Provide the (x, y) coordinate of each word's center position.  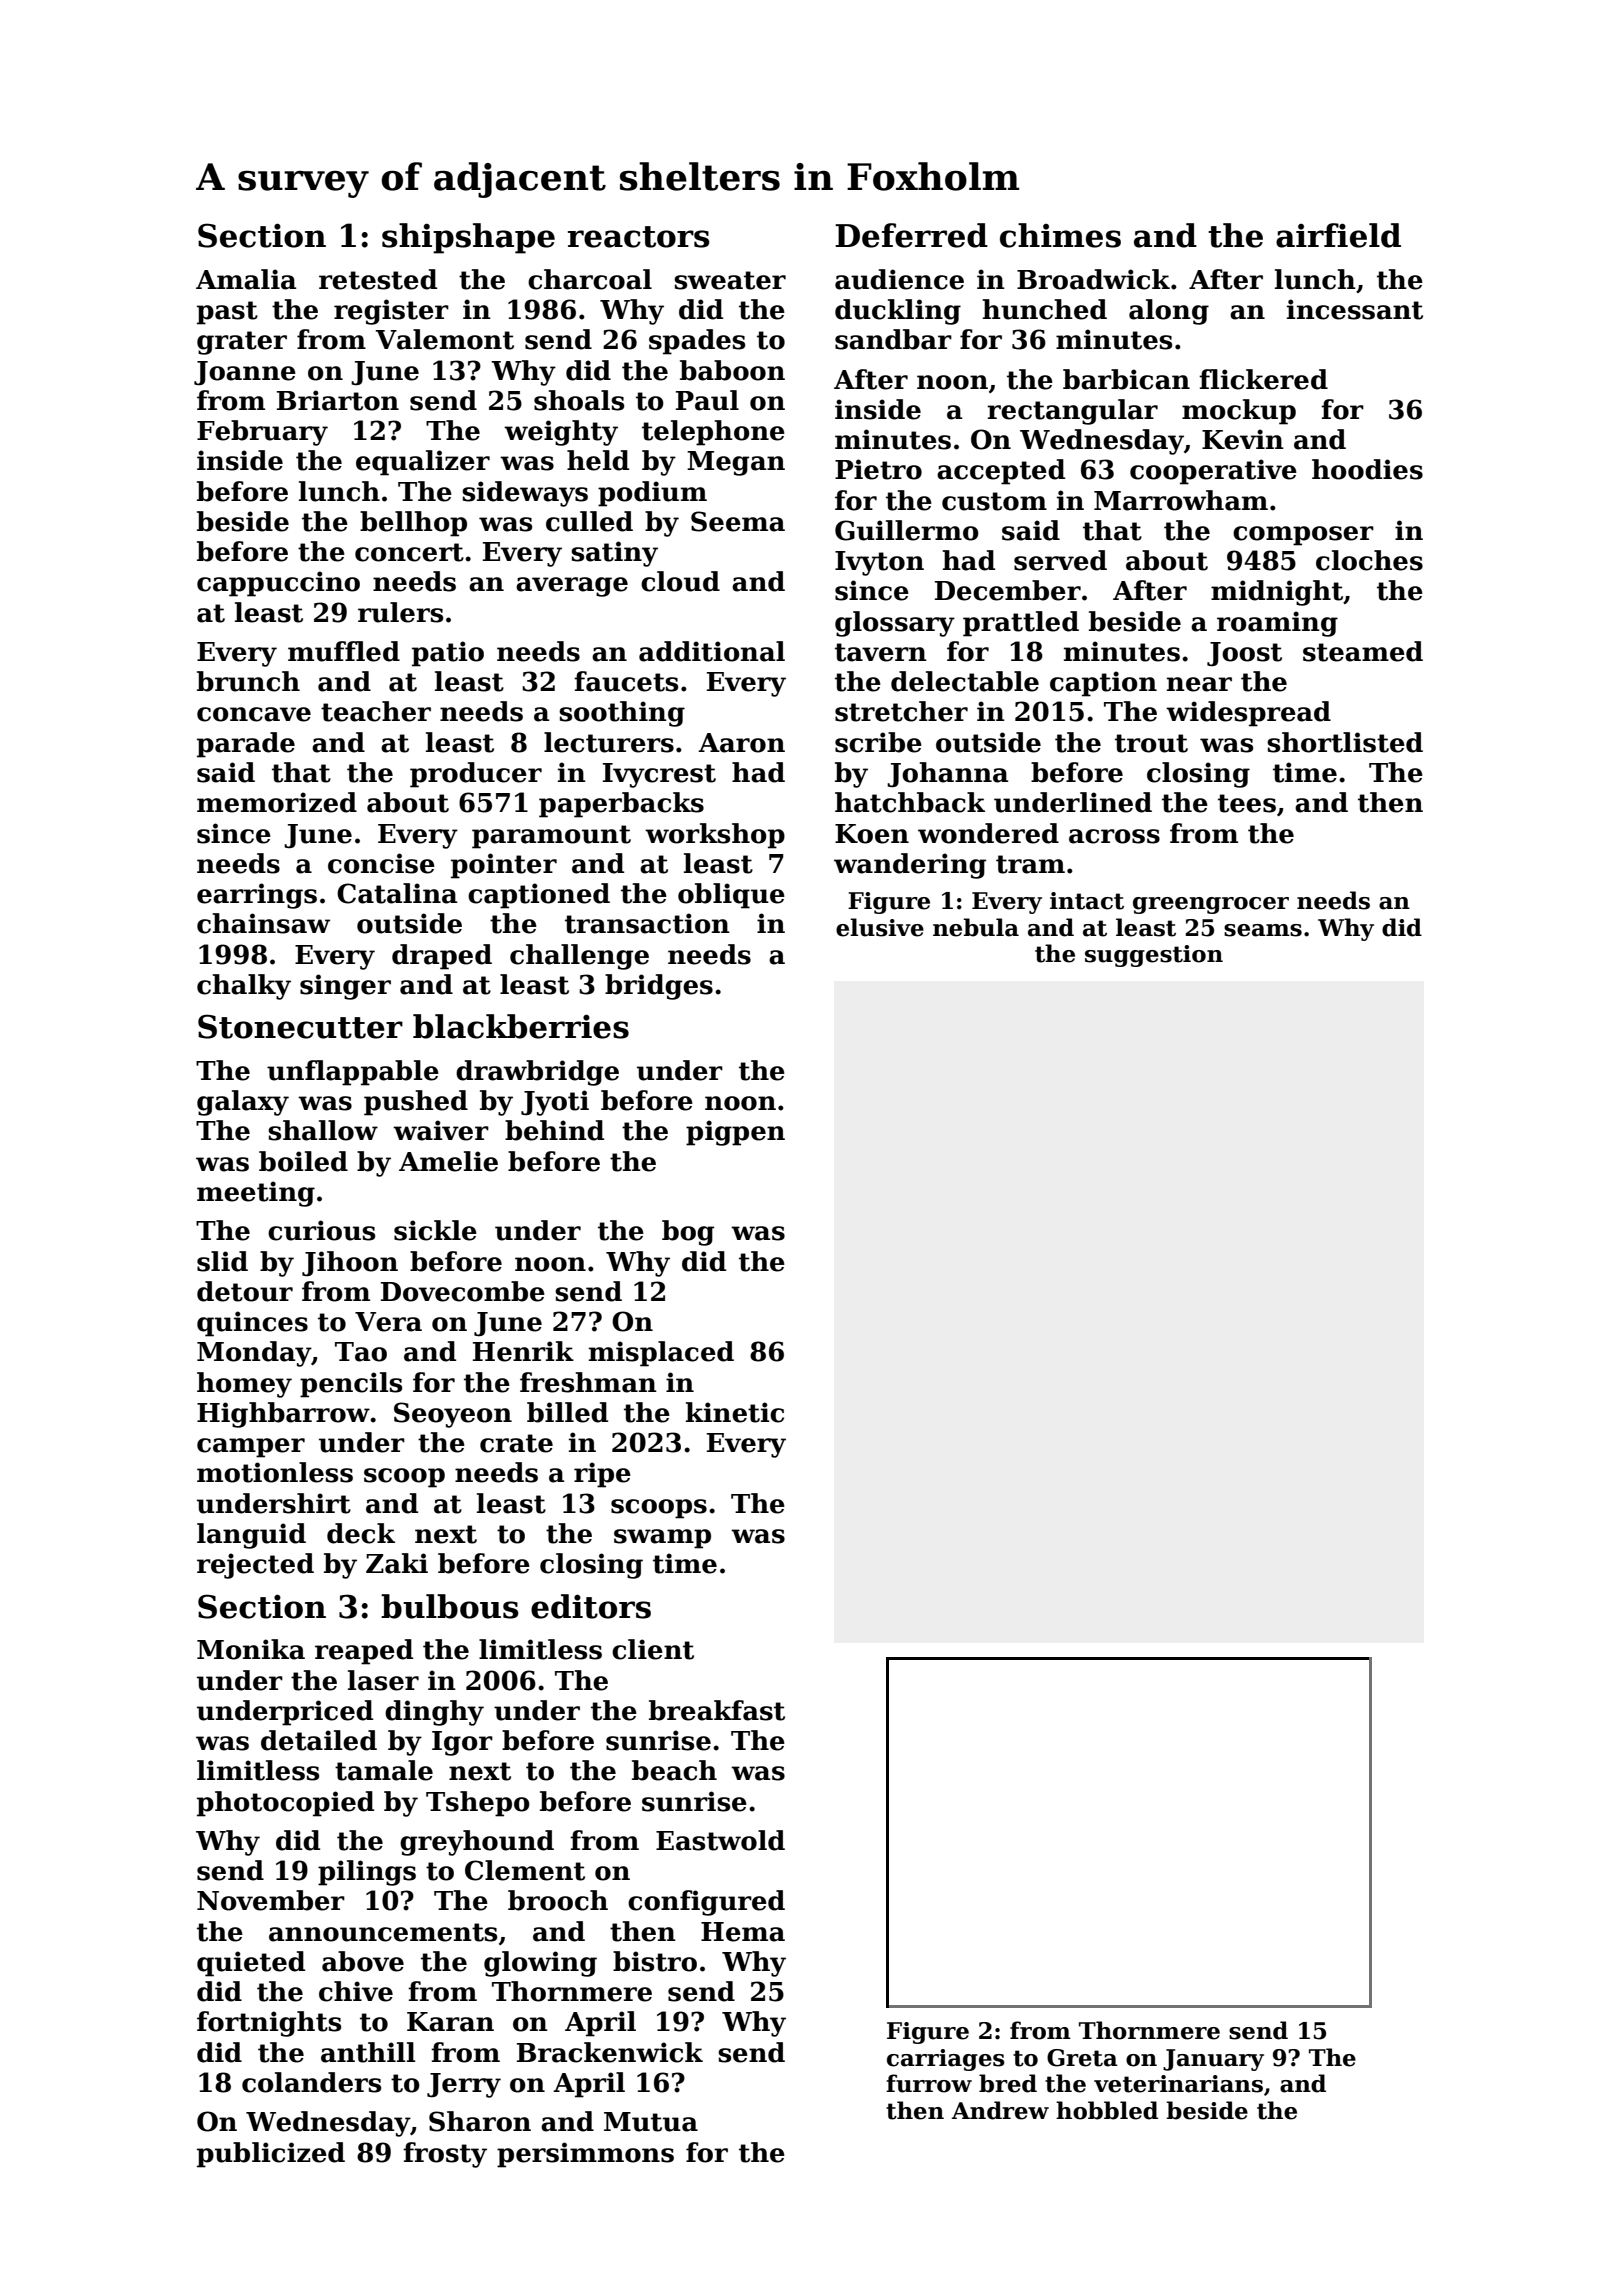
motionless (275, 1472)
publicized (271, 2155)
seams (1263, 930)
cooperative (1213, 472)
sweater (730, 280)
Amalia (246, 279)
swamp (662, 1539)
